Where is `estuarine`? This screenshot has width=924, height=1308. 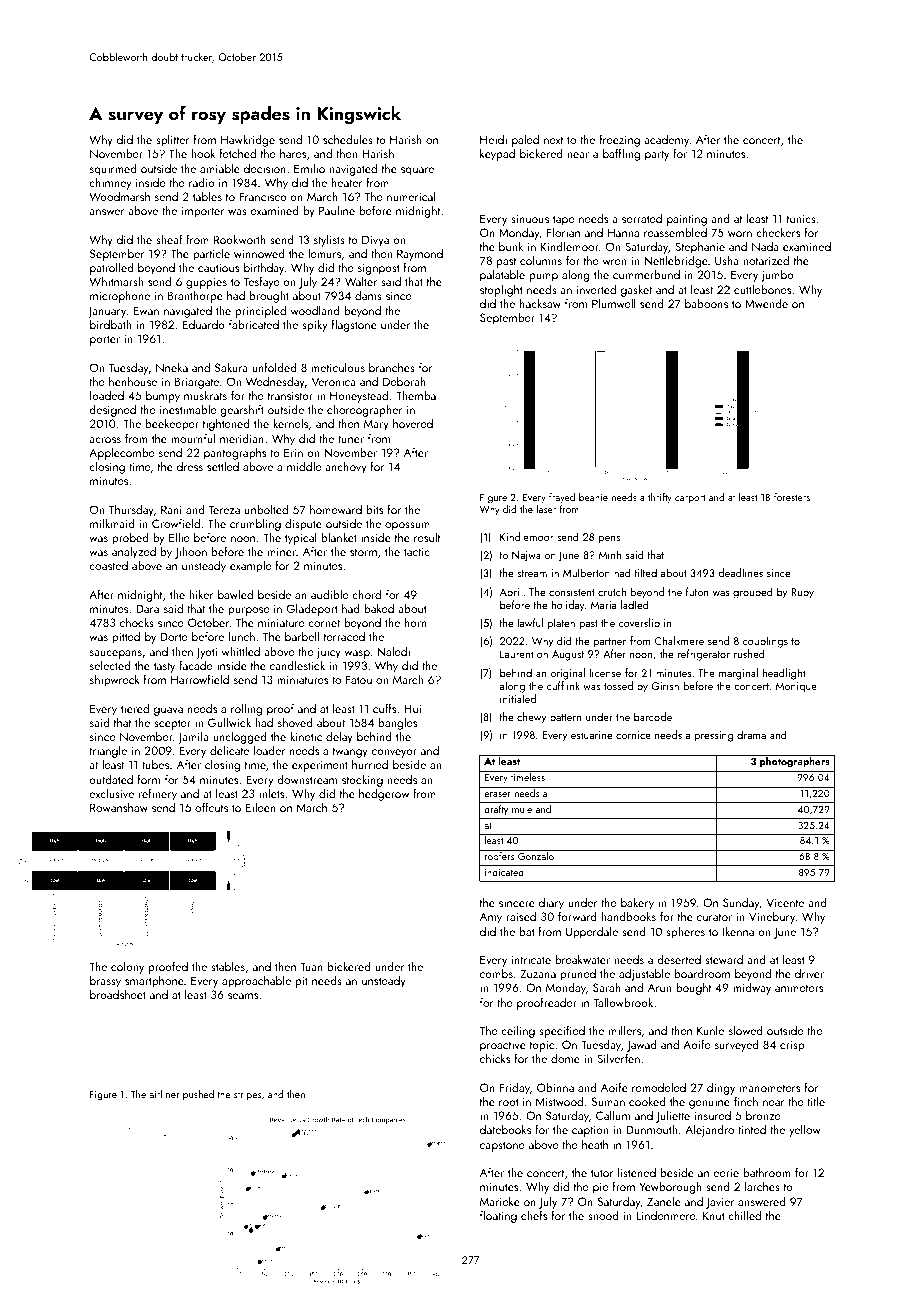 estuarine is located at coordinates (591, 735).
